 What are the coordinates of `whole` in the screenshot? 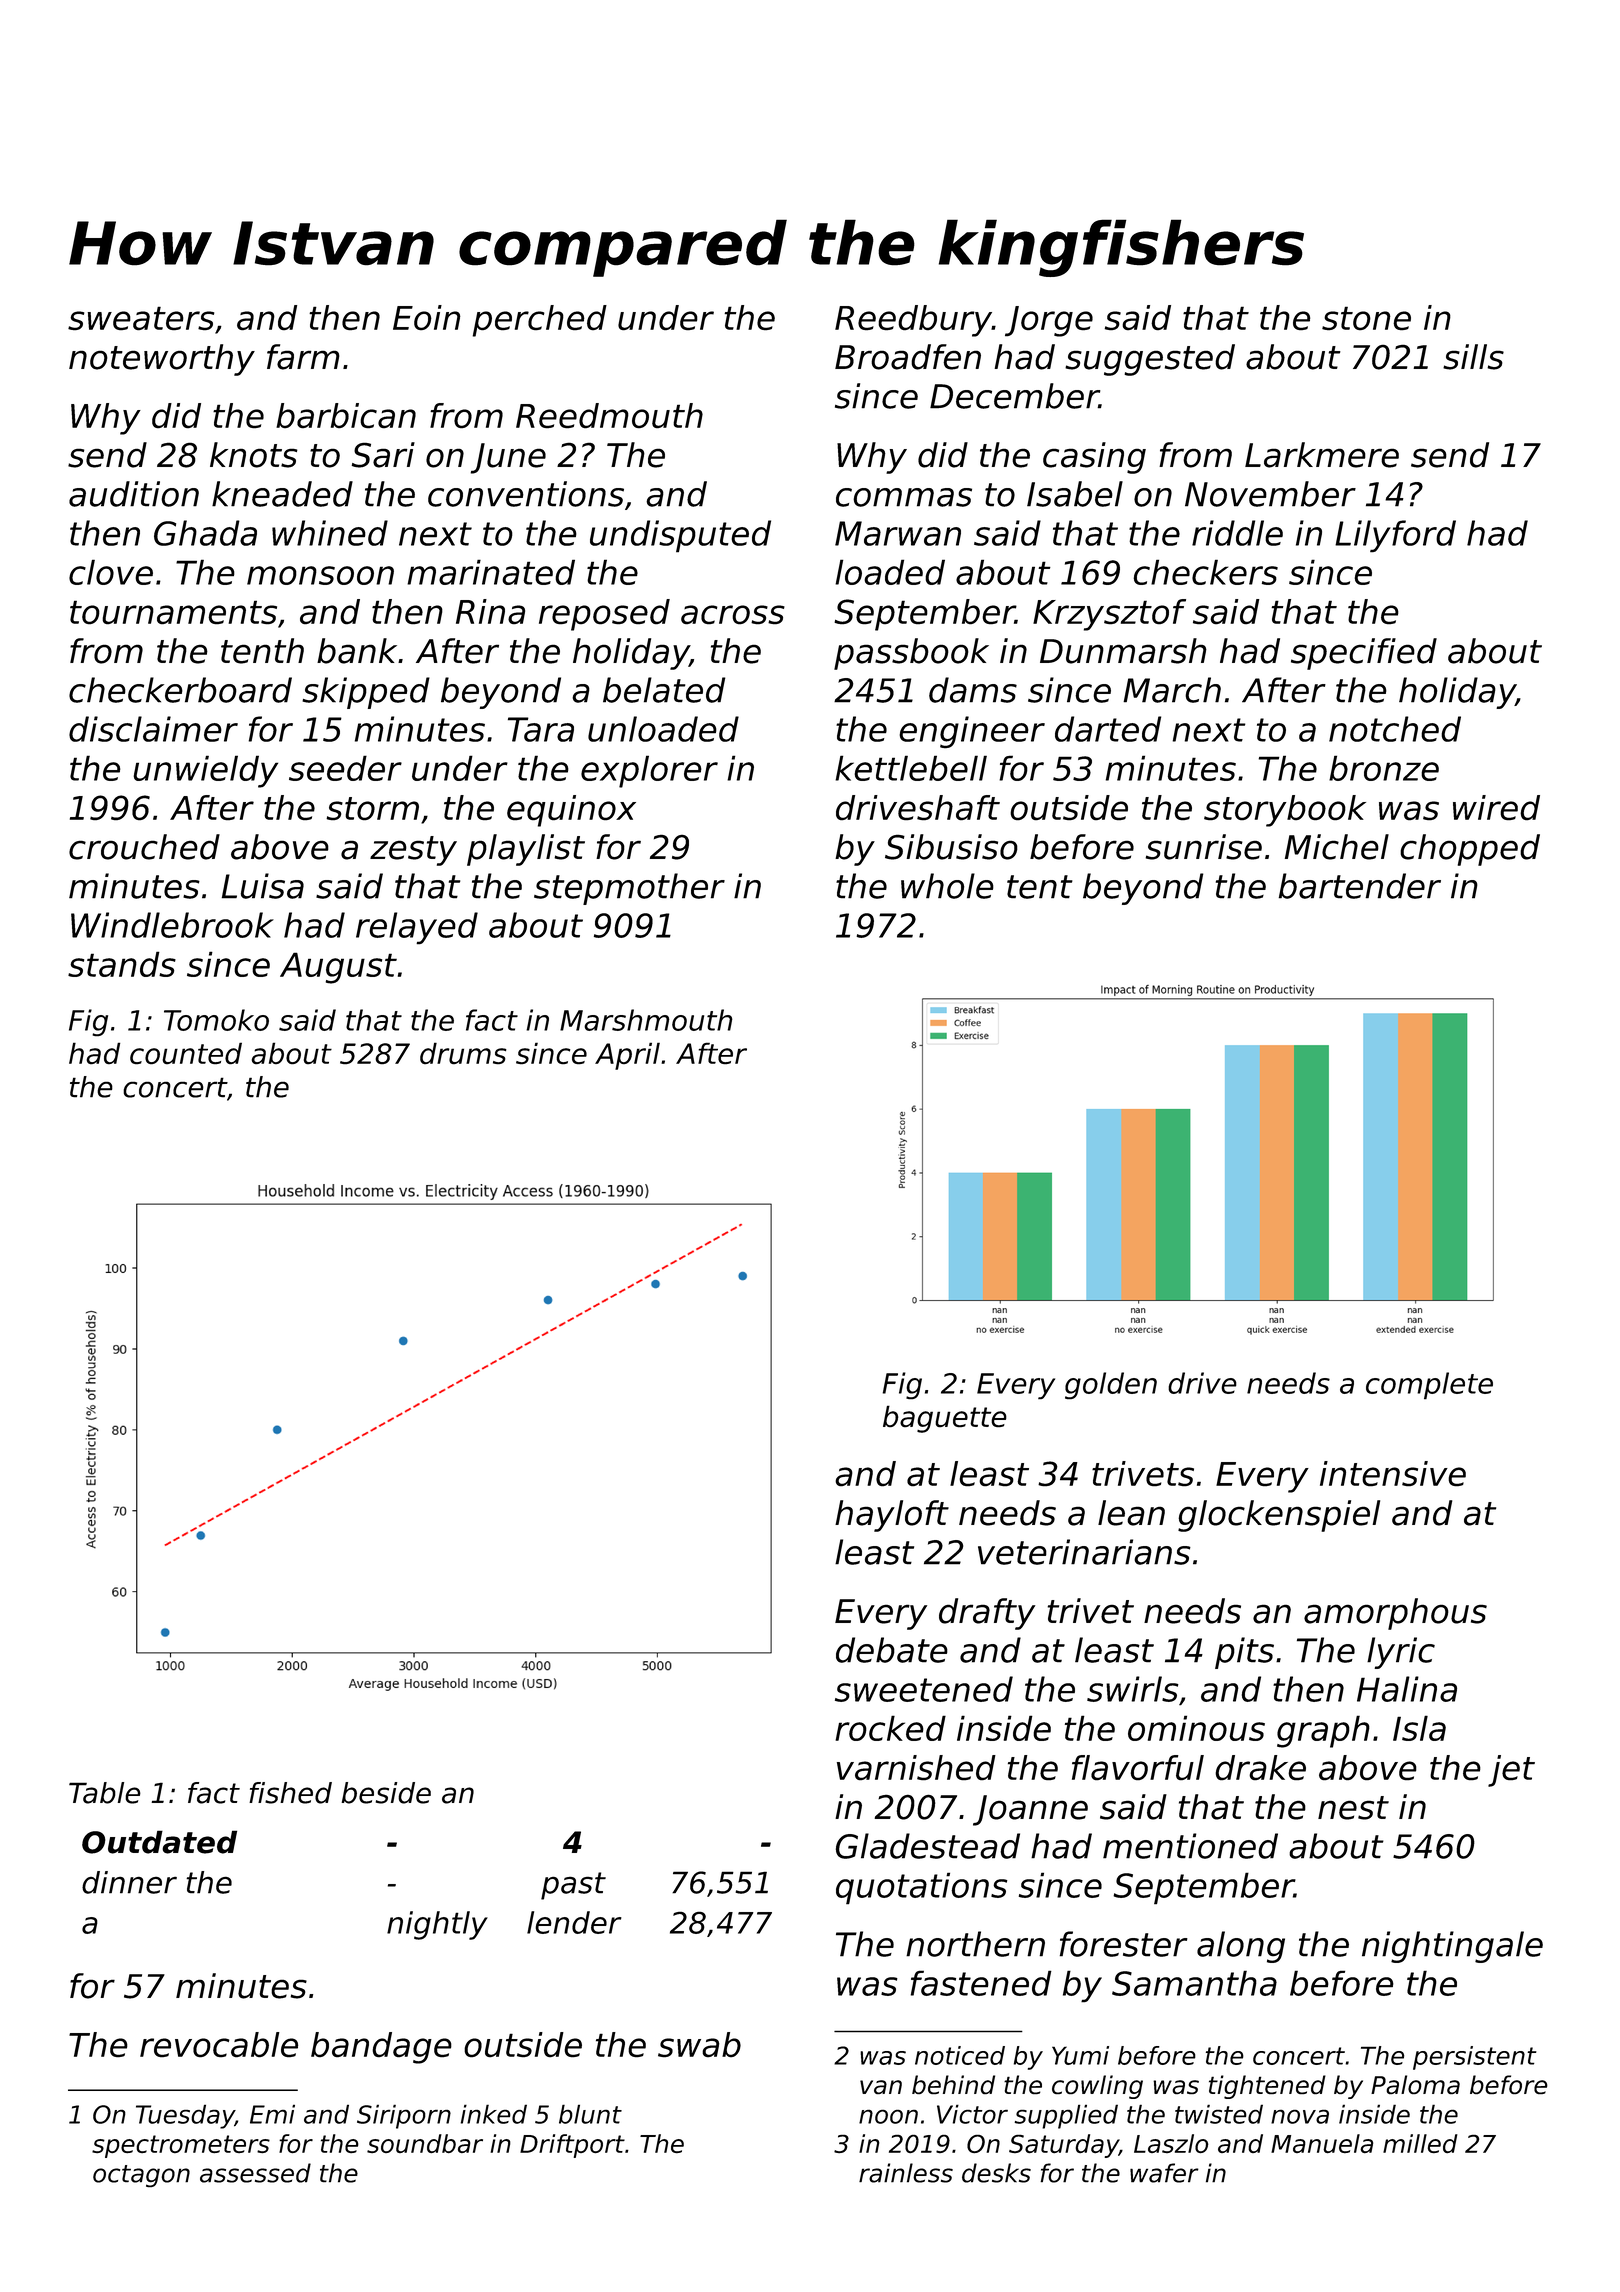 It's located at (947, 886).
